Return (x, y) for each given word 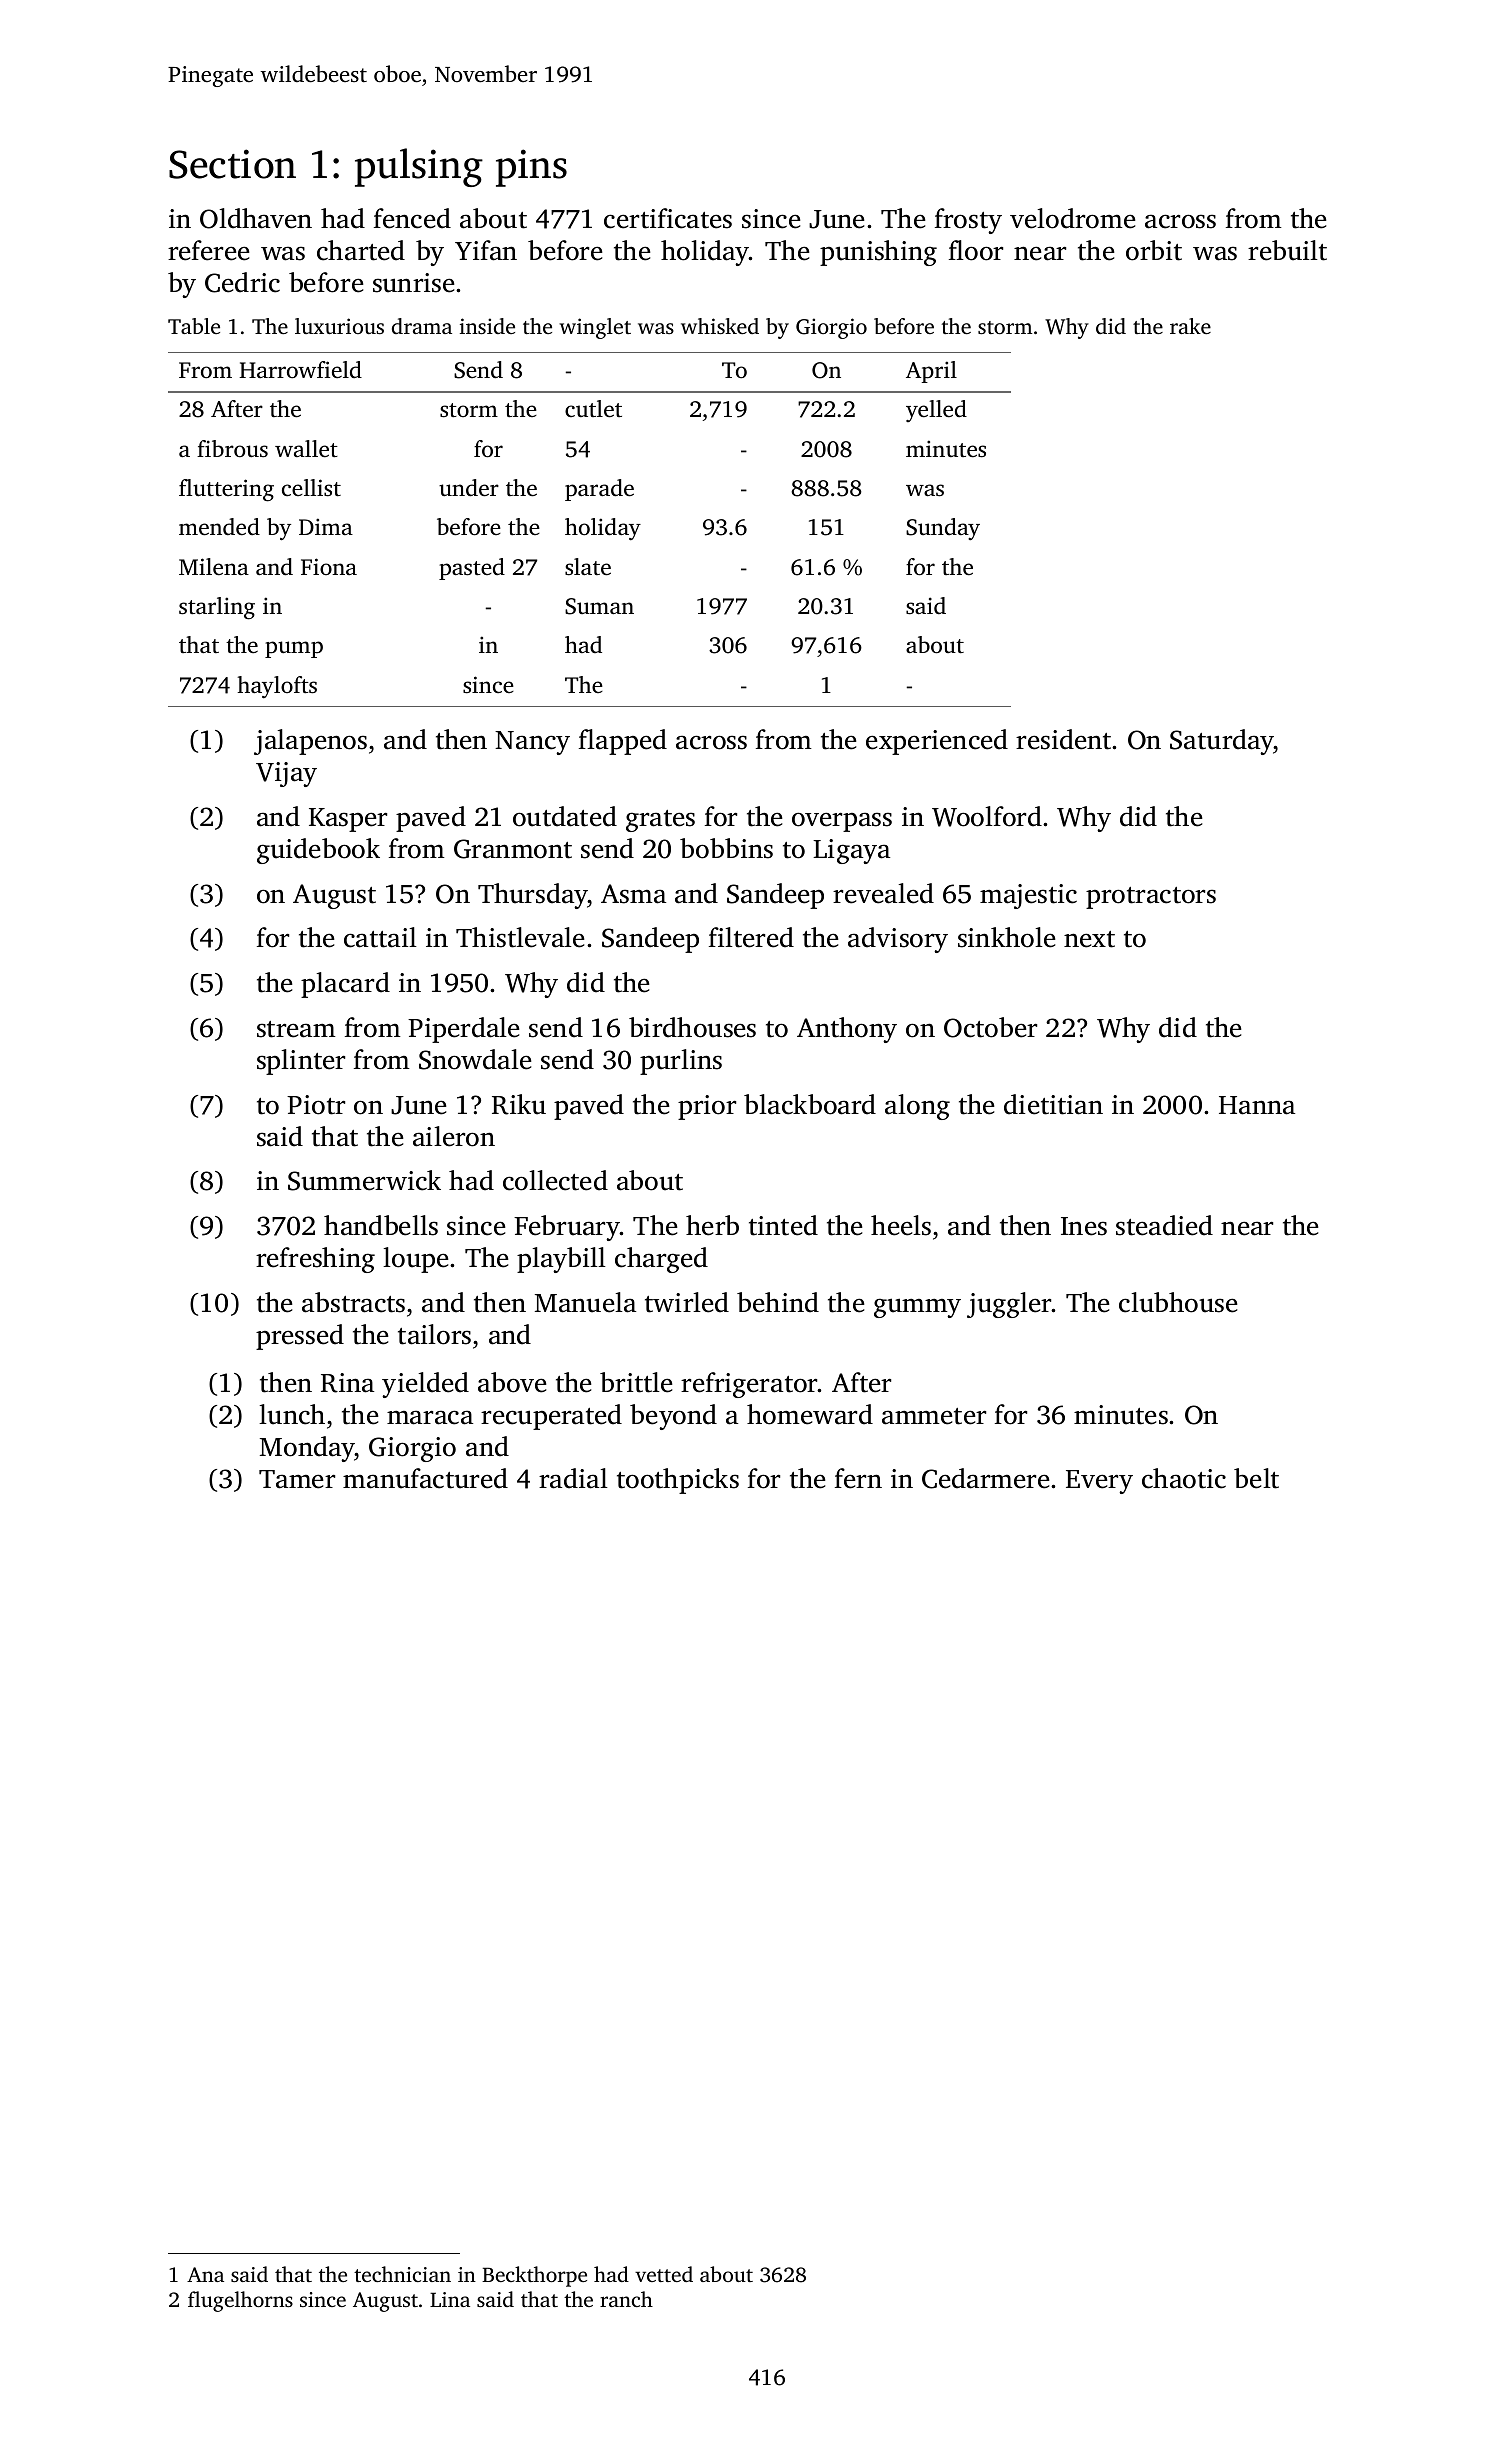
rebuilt (1287, 250)
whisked (720, 326)
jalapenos (310, 742)
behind (778, 1302)
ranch (626, 2299)
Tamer (297, 1479)
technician (402, 2274)
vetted (664, 2274)
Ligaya (851, 851)
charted (361, 250)
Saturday (1222, 742)
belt (1256, 1478)
